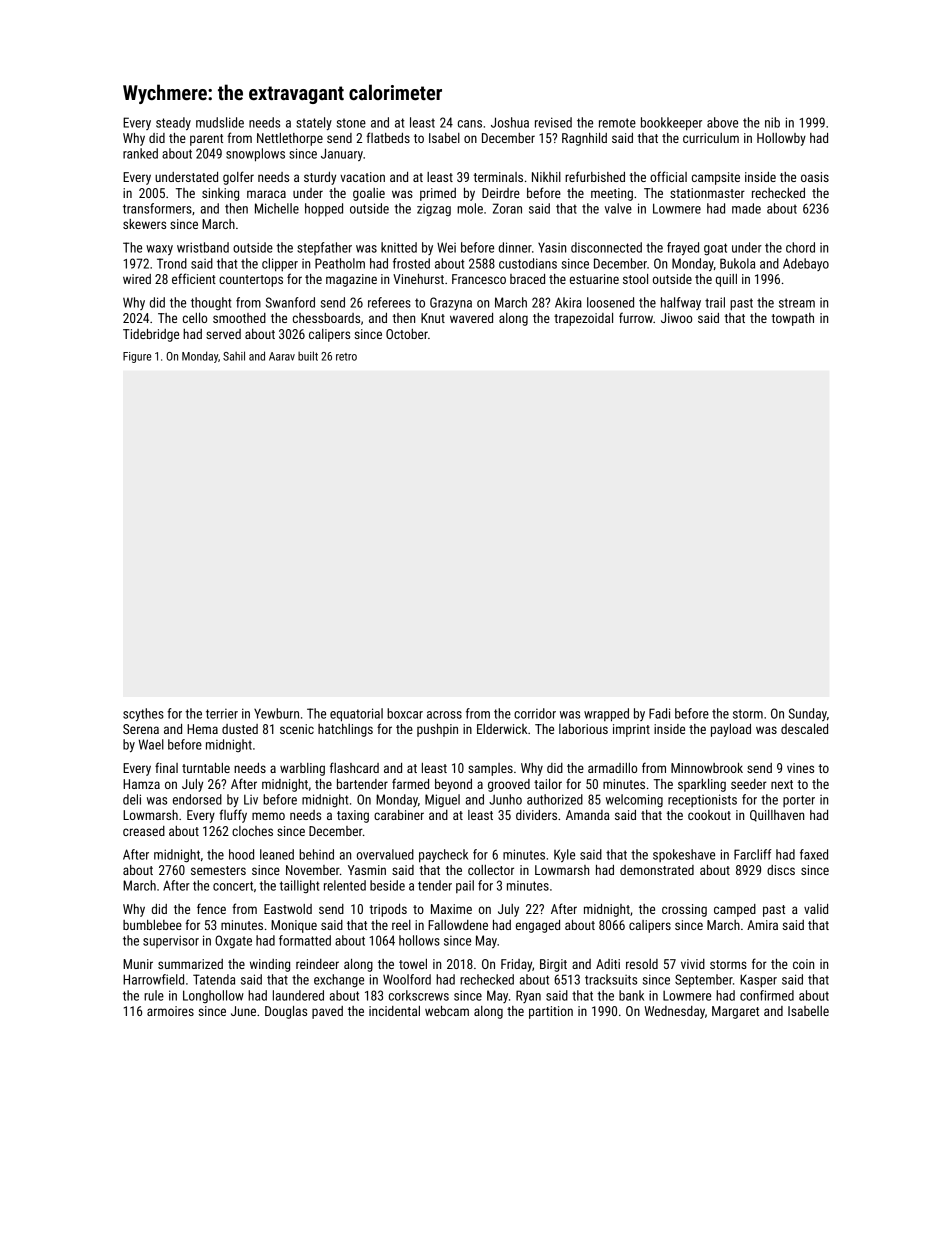 The width and height of the image is (952, 1233). Describe the element at coordinates (731, 730) in the image. I see `payload` at that location.
